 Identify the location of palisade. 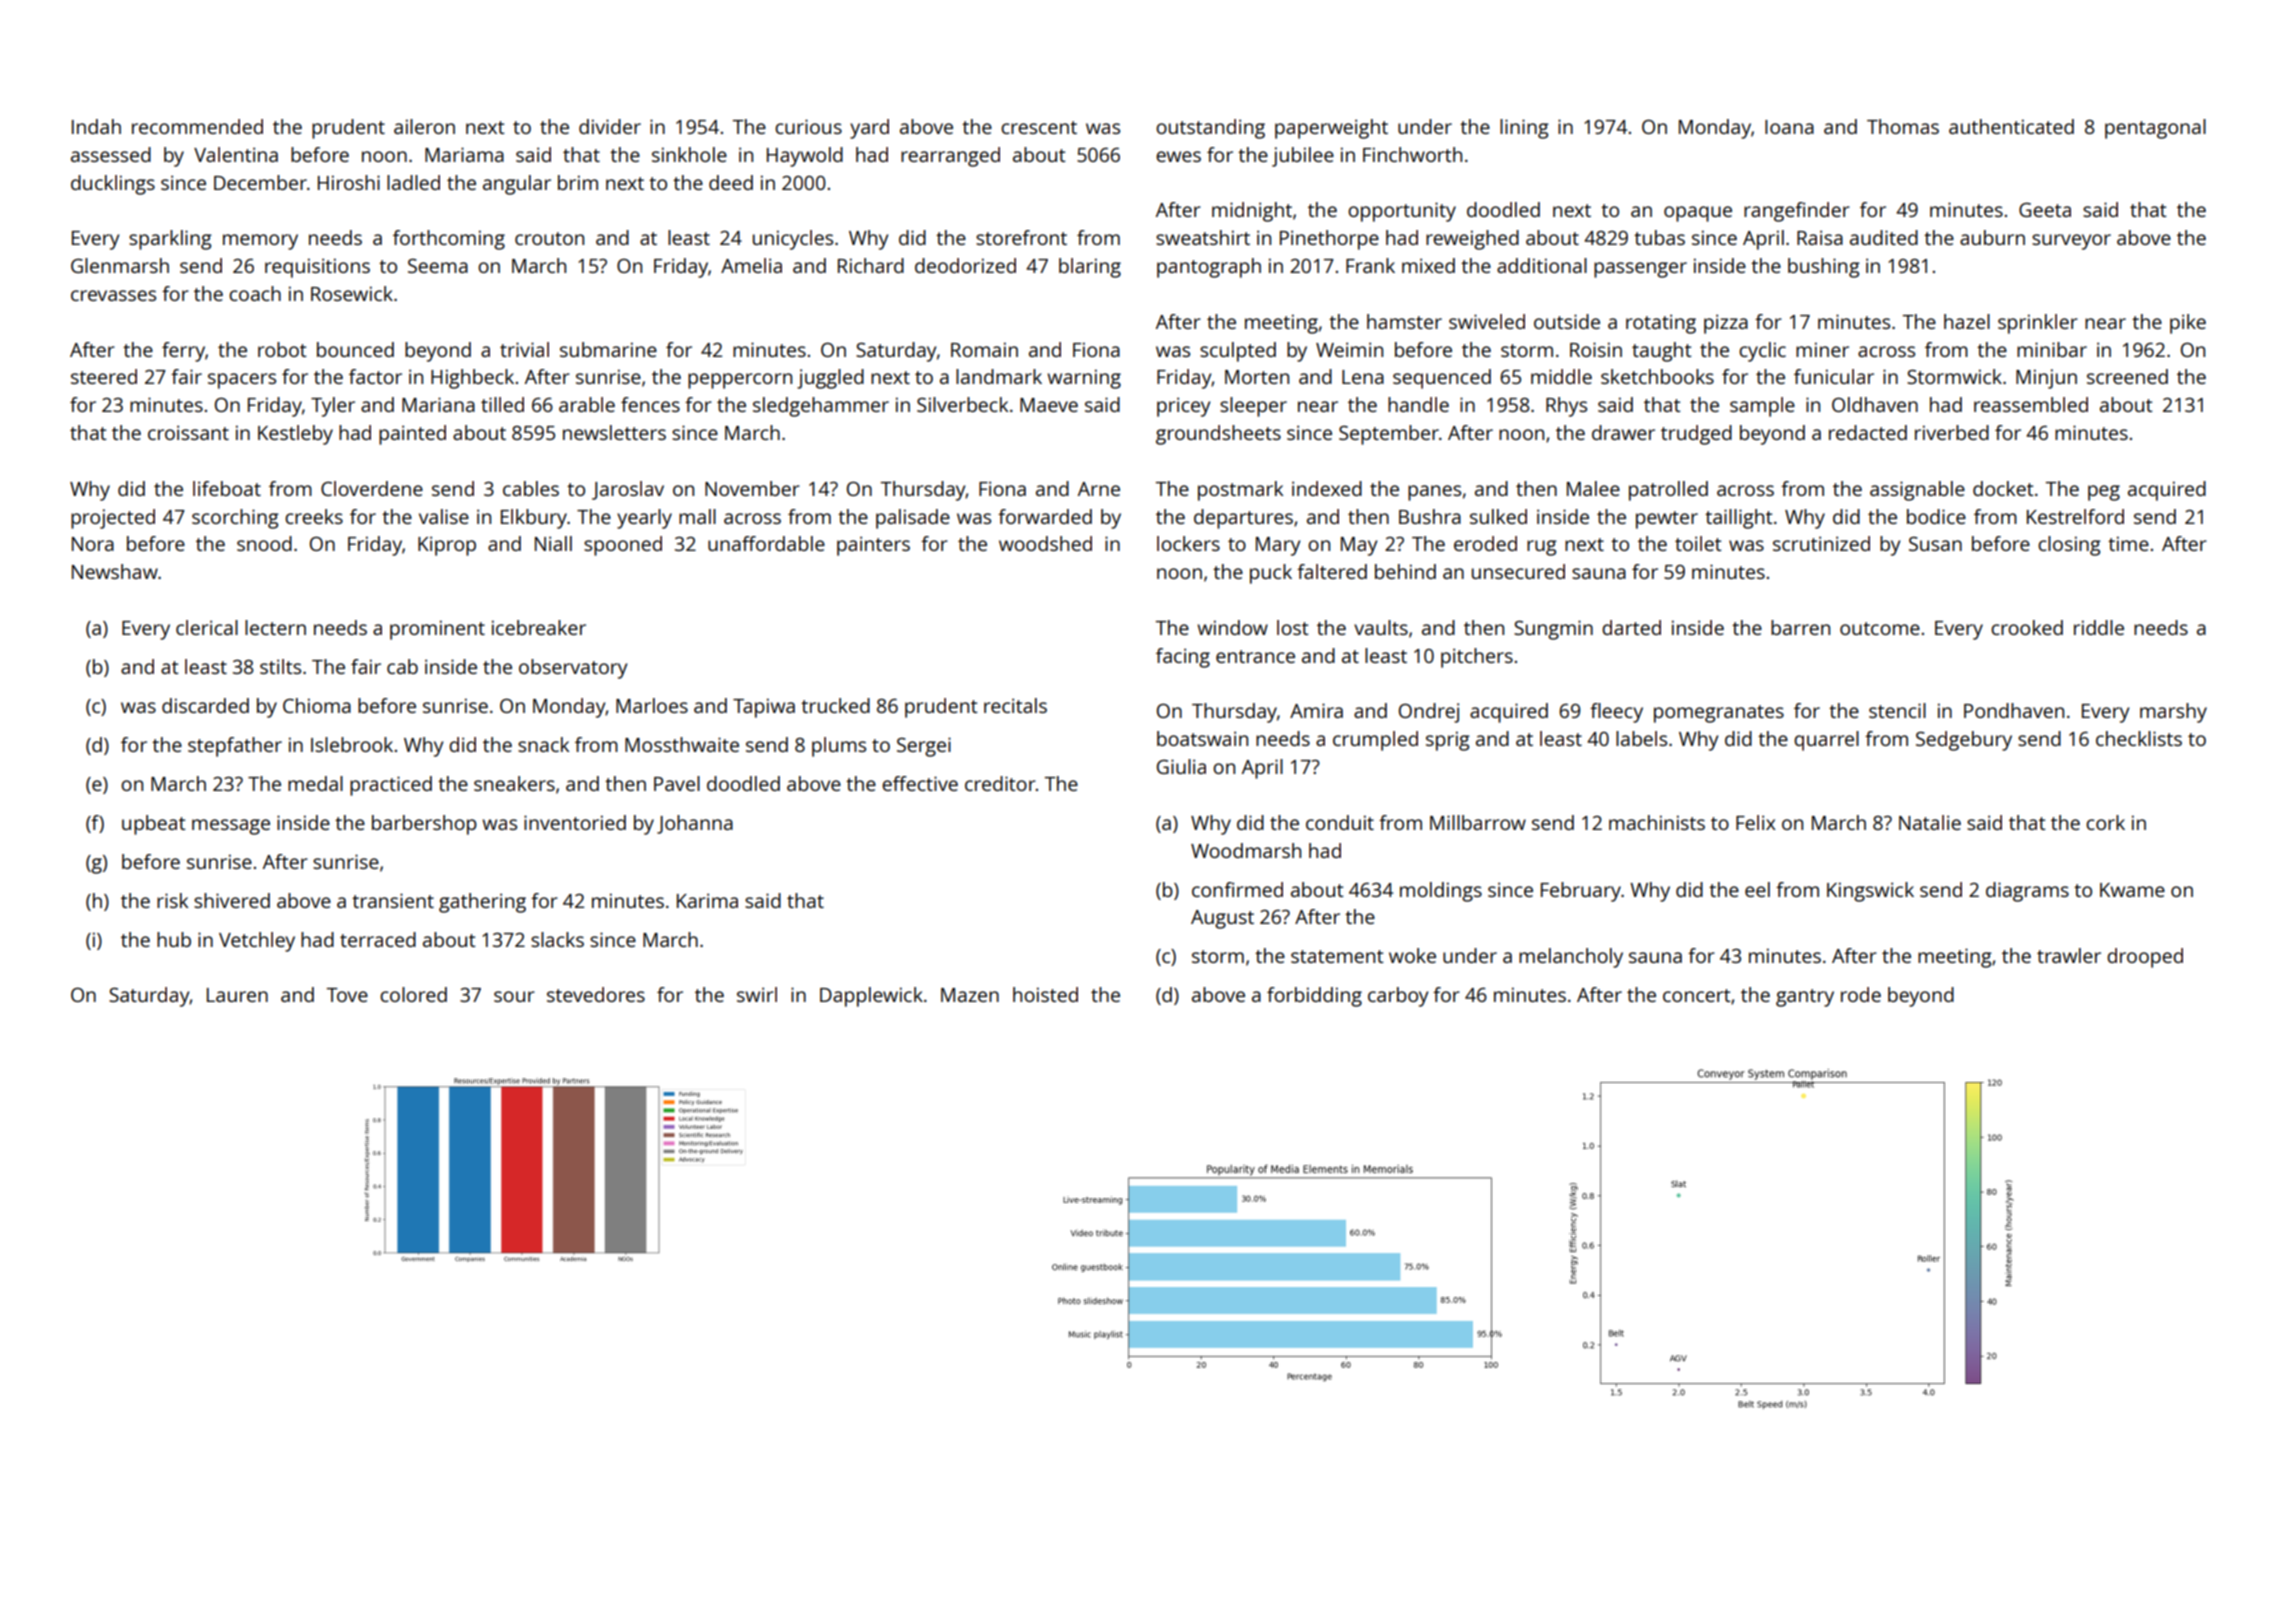
(913, 519).
